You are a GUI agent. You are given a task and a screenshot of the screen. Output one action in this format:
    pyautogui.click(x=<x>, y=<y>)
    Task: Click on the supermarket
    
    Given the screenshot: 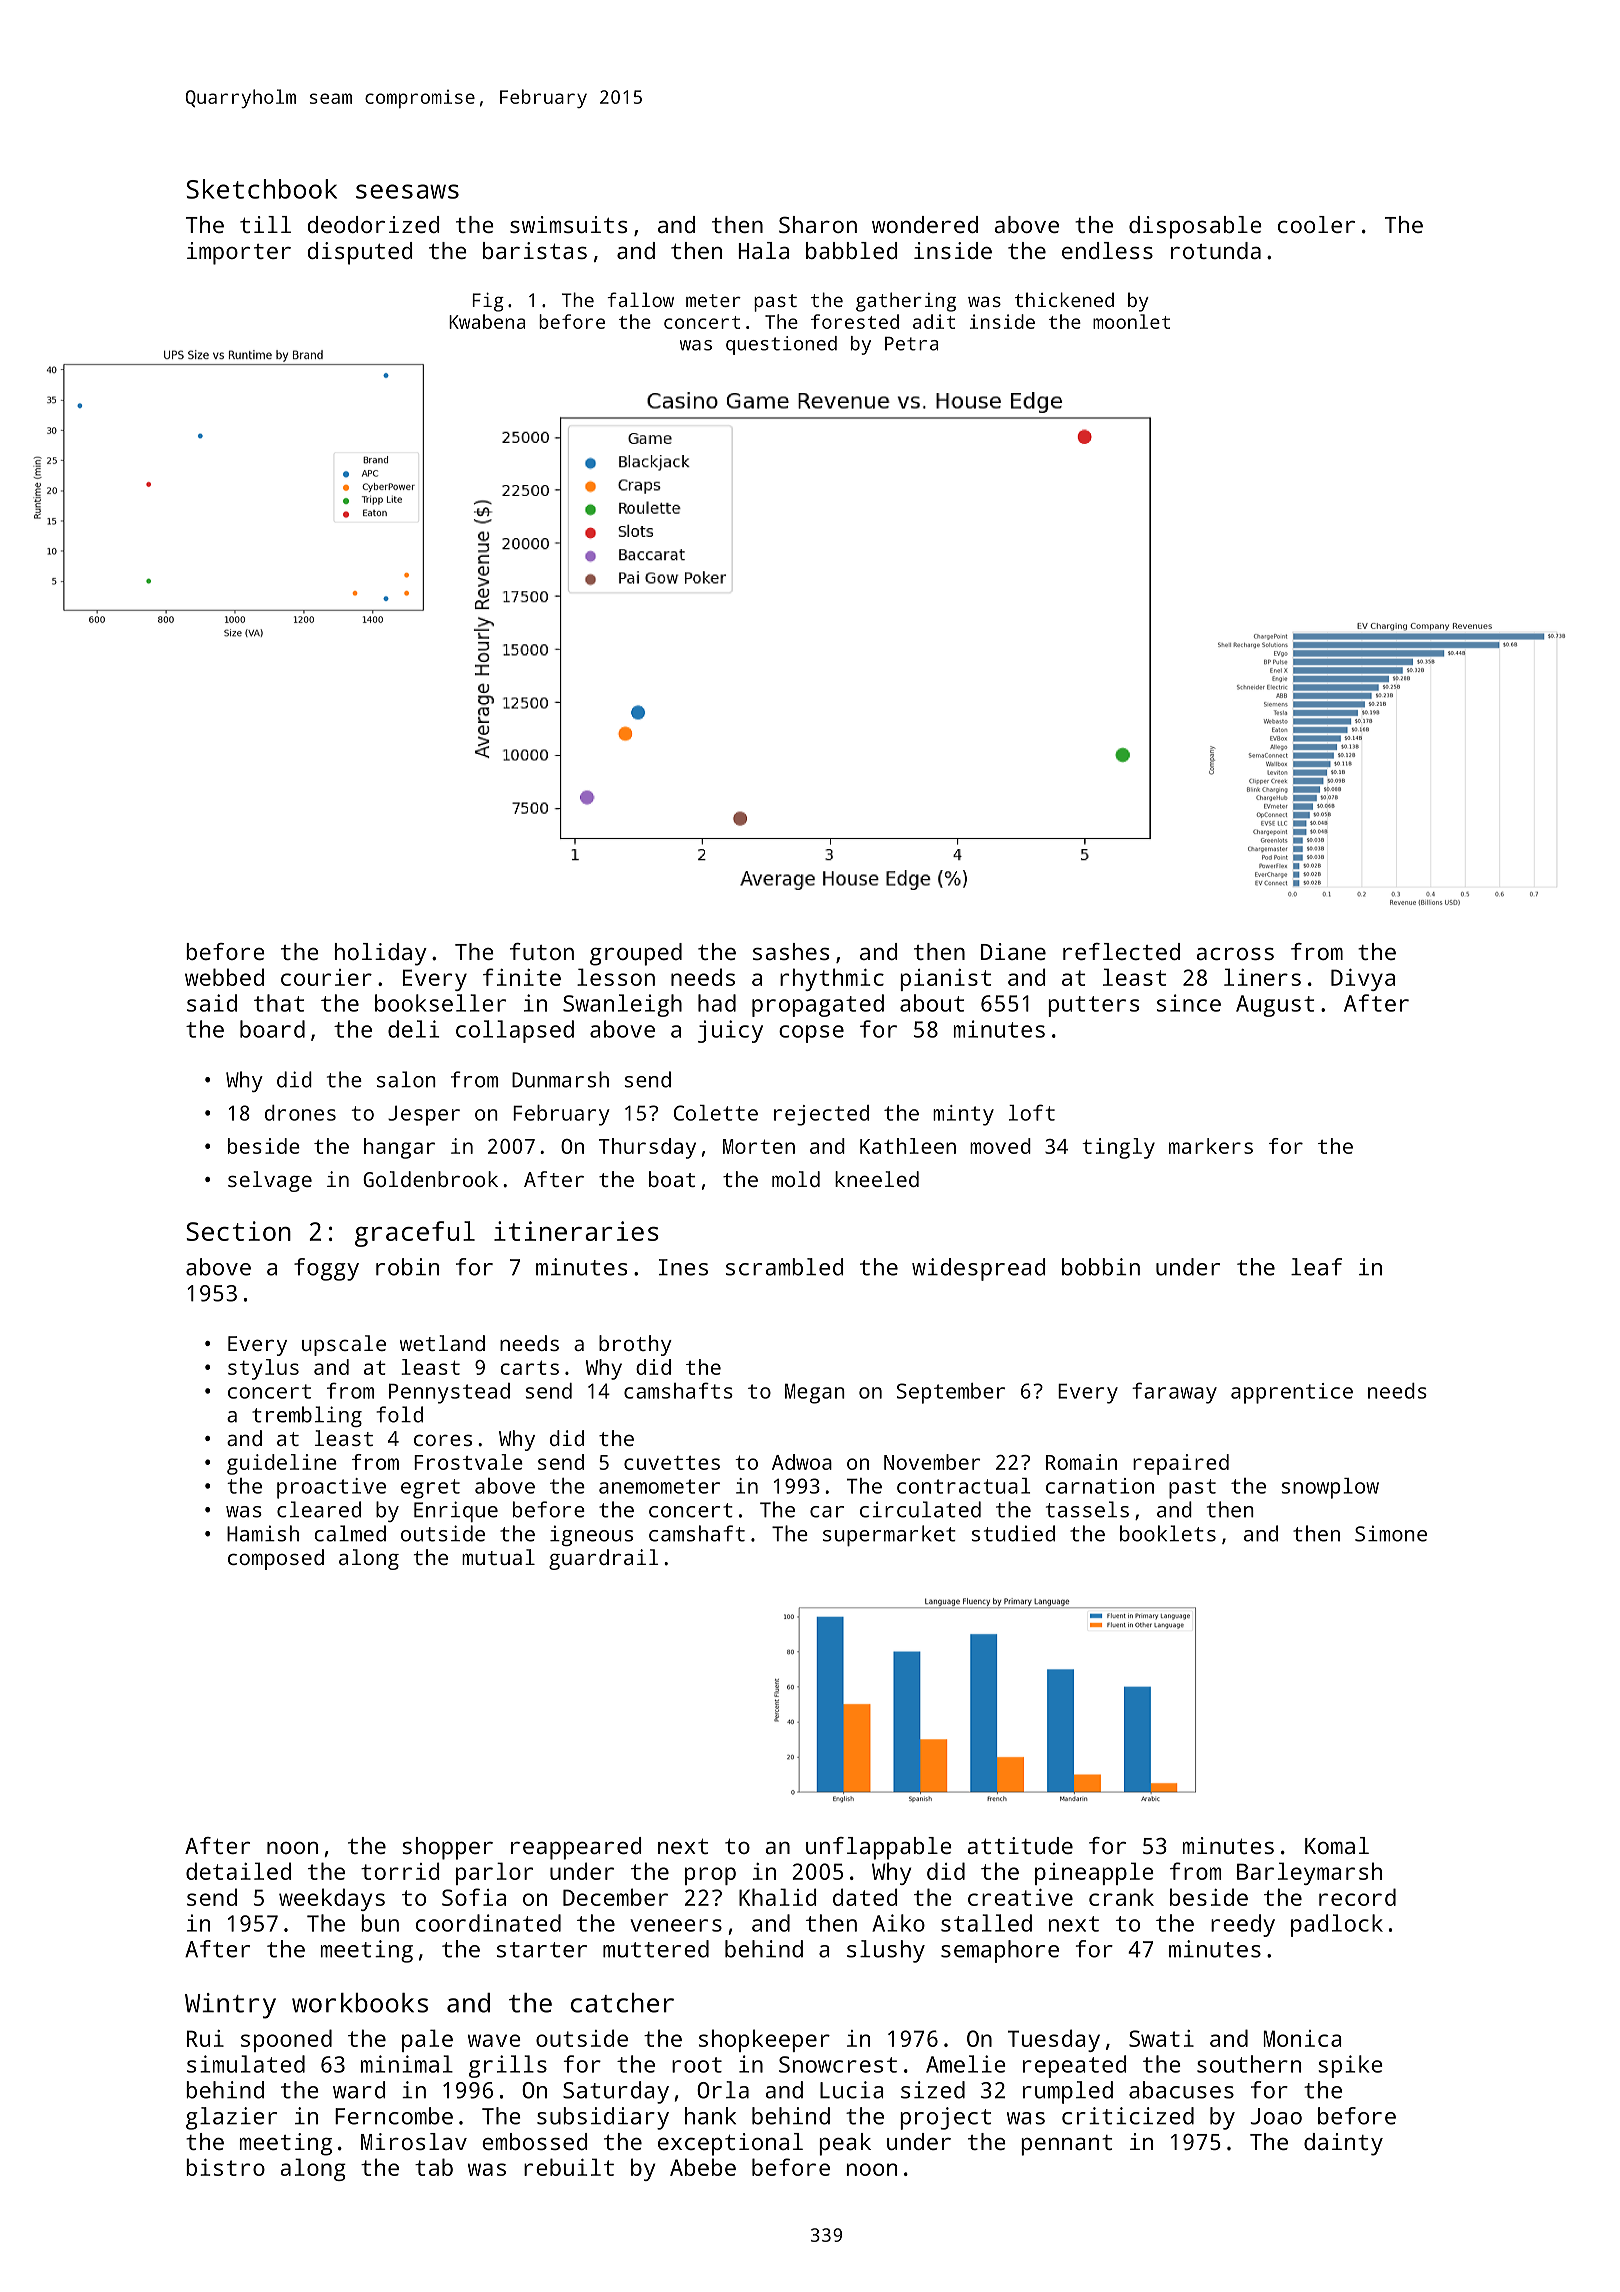 What is the action you would take?
    pyautogui.click(x=889, y=1535)
